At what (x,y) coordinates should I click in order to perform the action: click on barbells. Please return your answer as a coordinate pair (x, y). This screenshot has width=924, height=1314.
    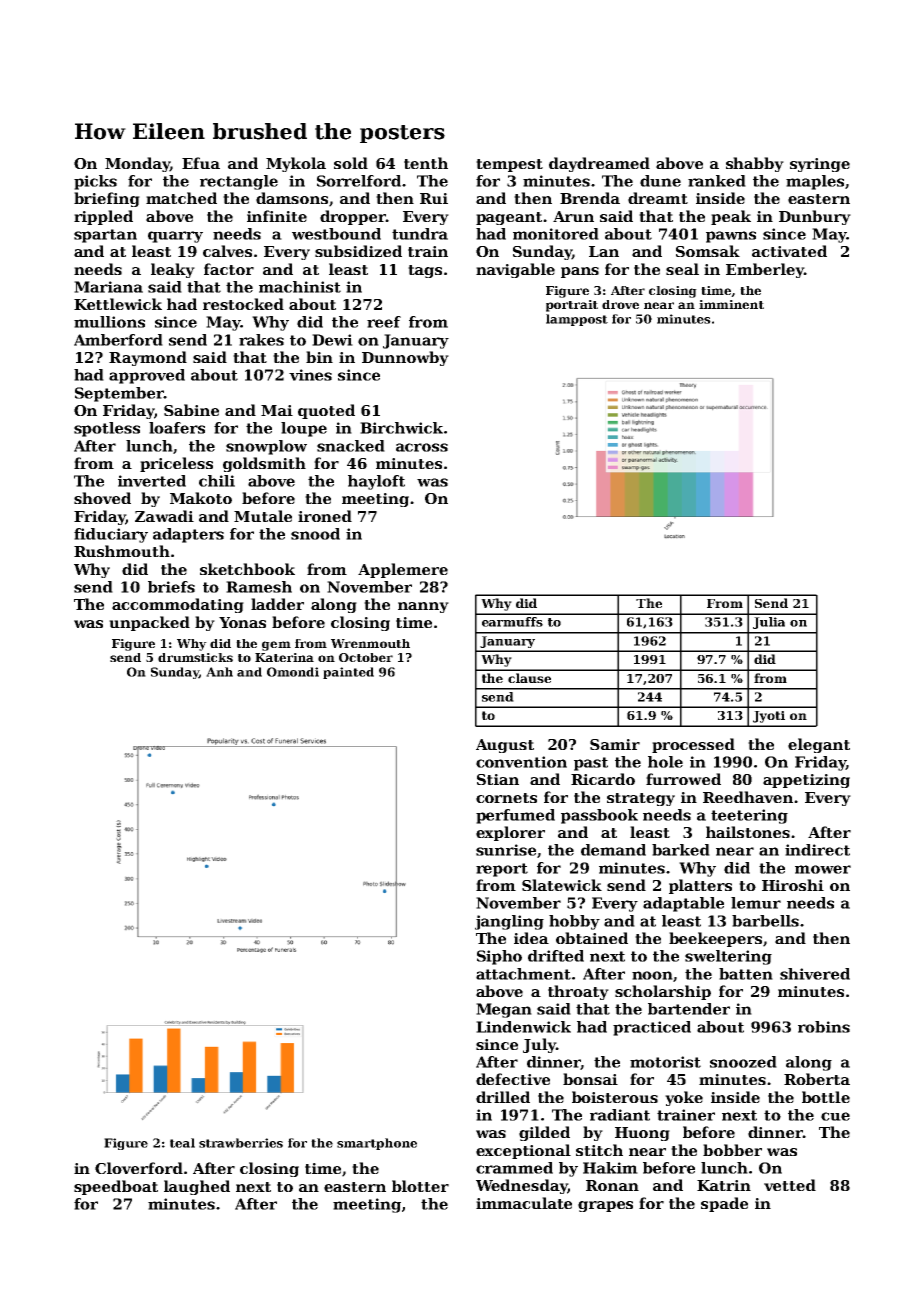
    Looking at the image, I should click on (765, 921).
